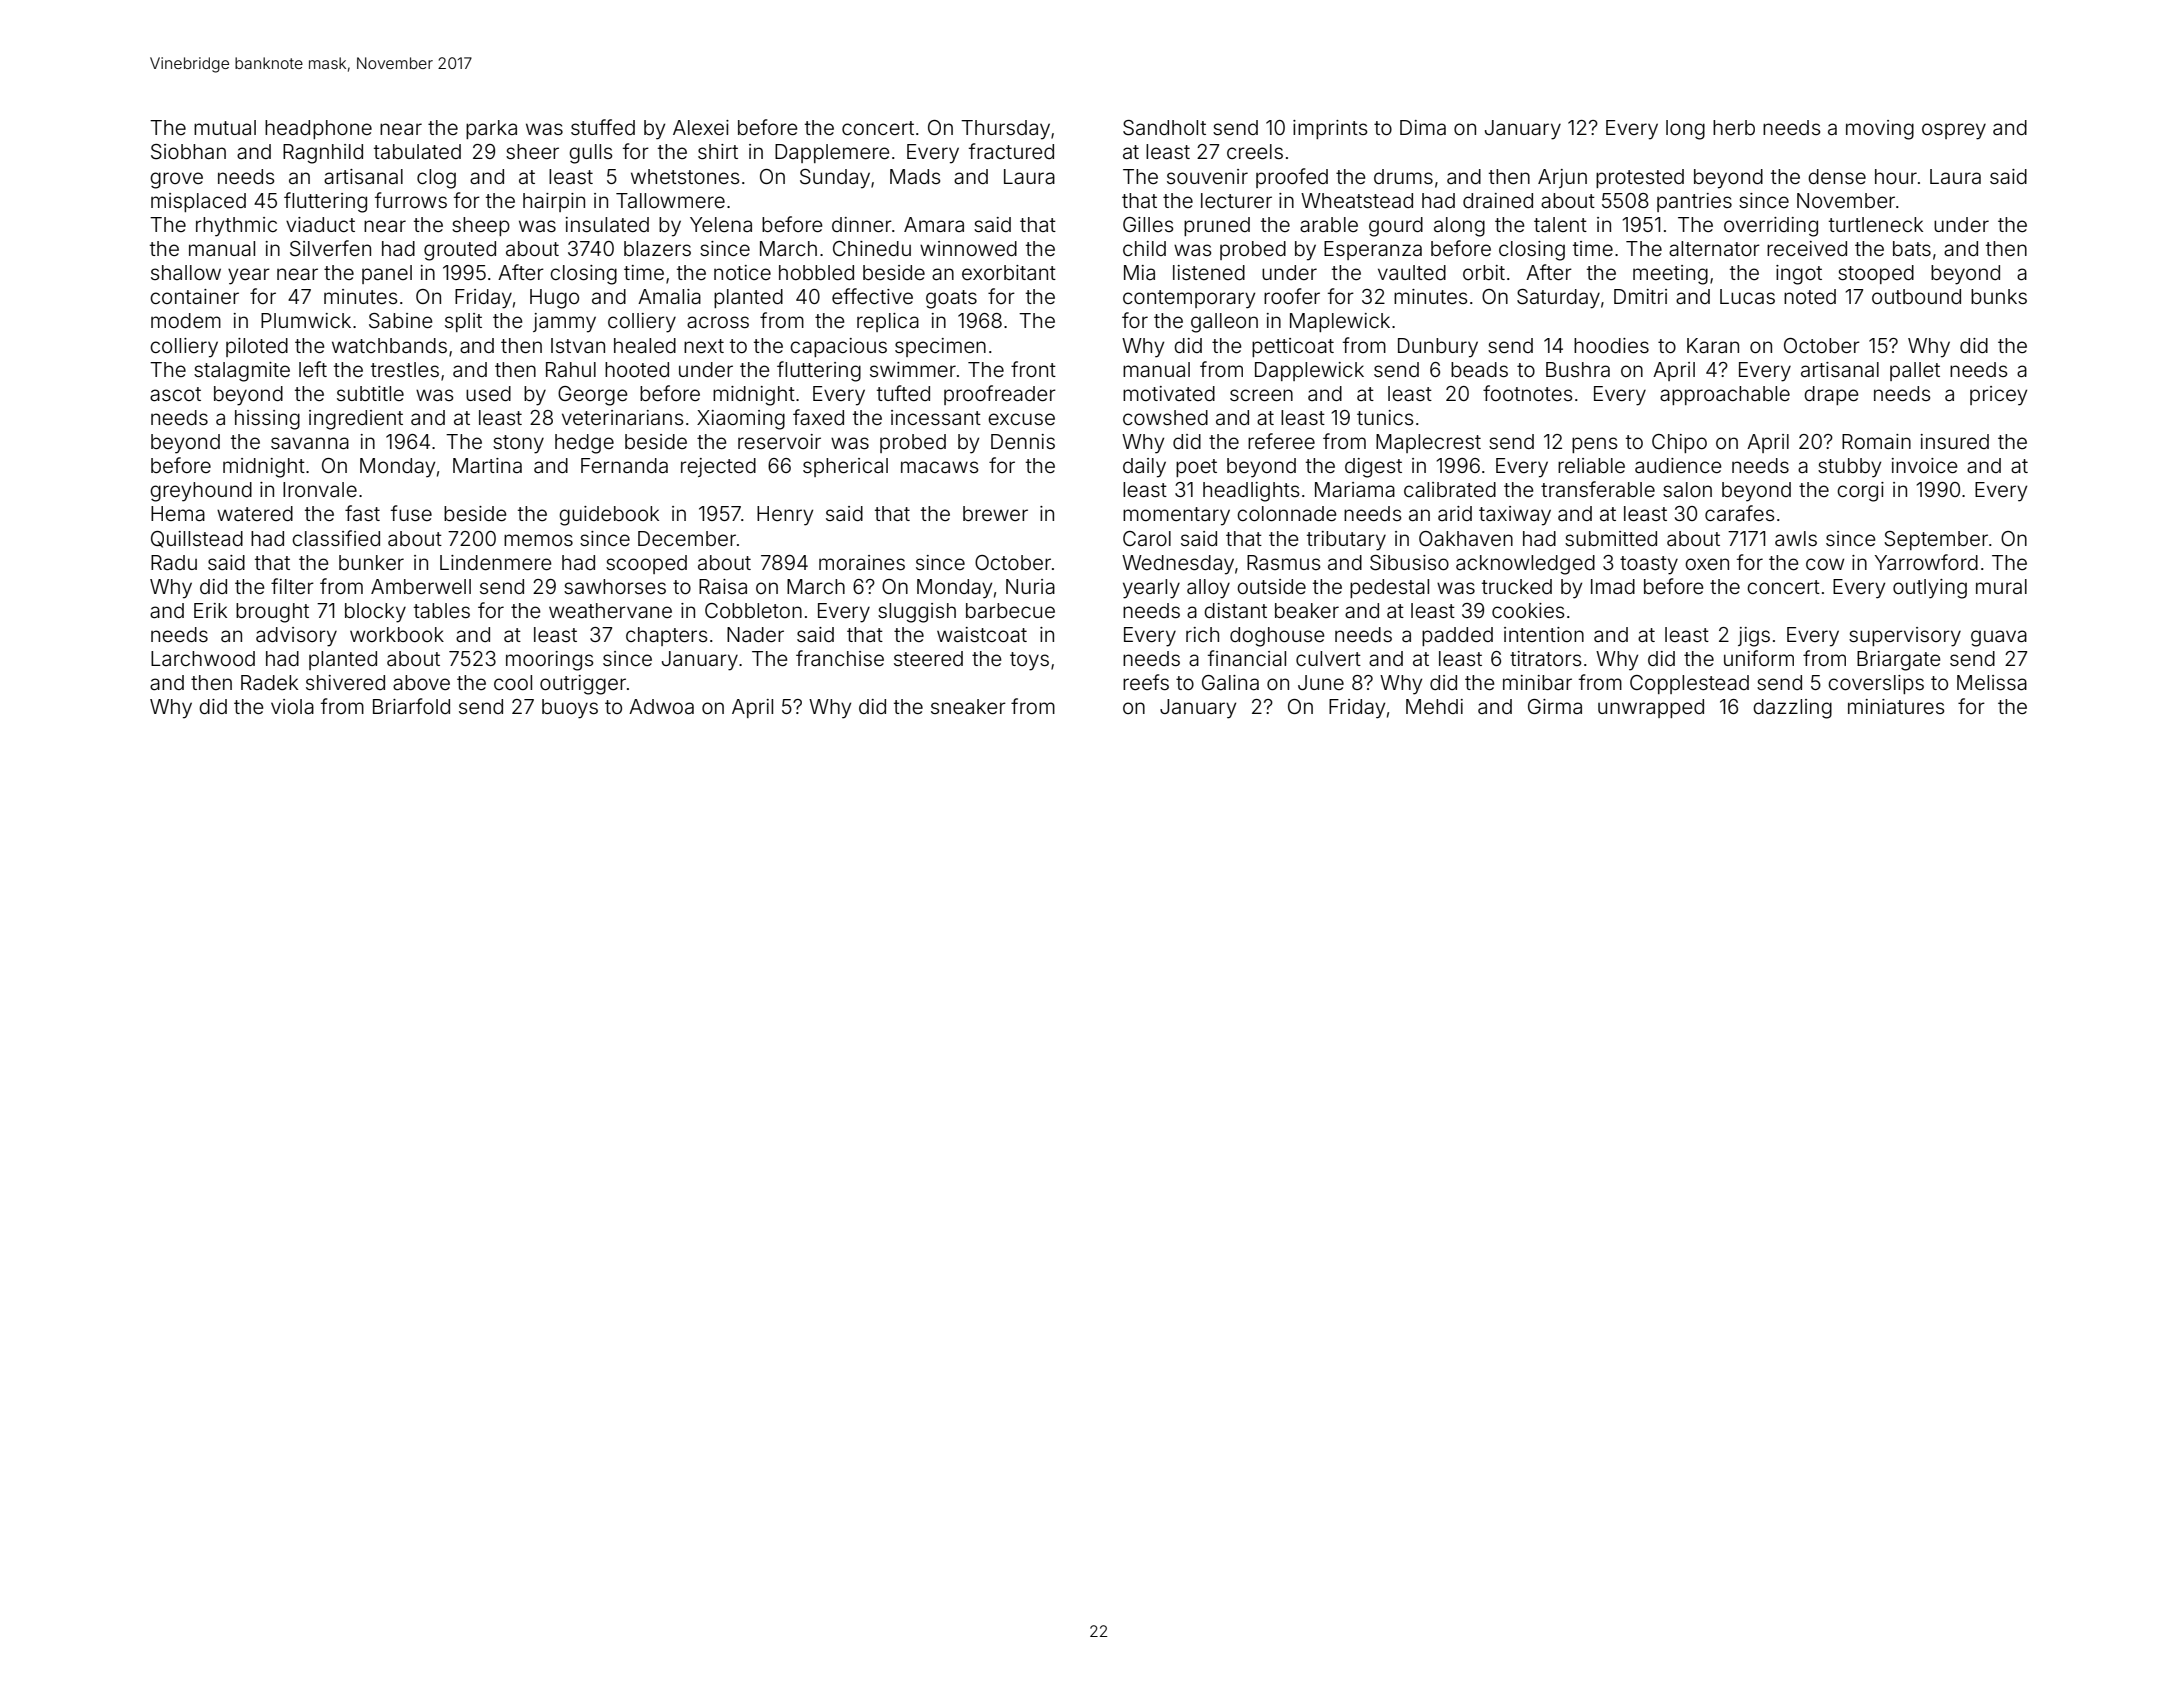 This page has height=1683, width=2178. What do you see at coordinates (411, 513) in the page?
I see `fuse` at bounding box center [411, 513].
